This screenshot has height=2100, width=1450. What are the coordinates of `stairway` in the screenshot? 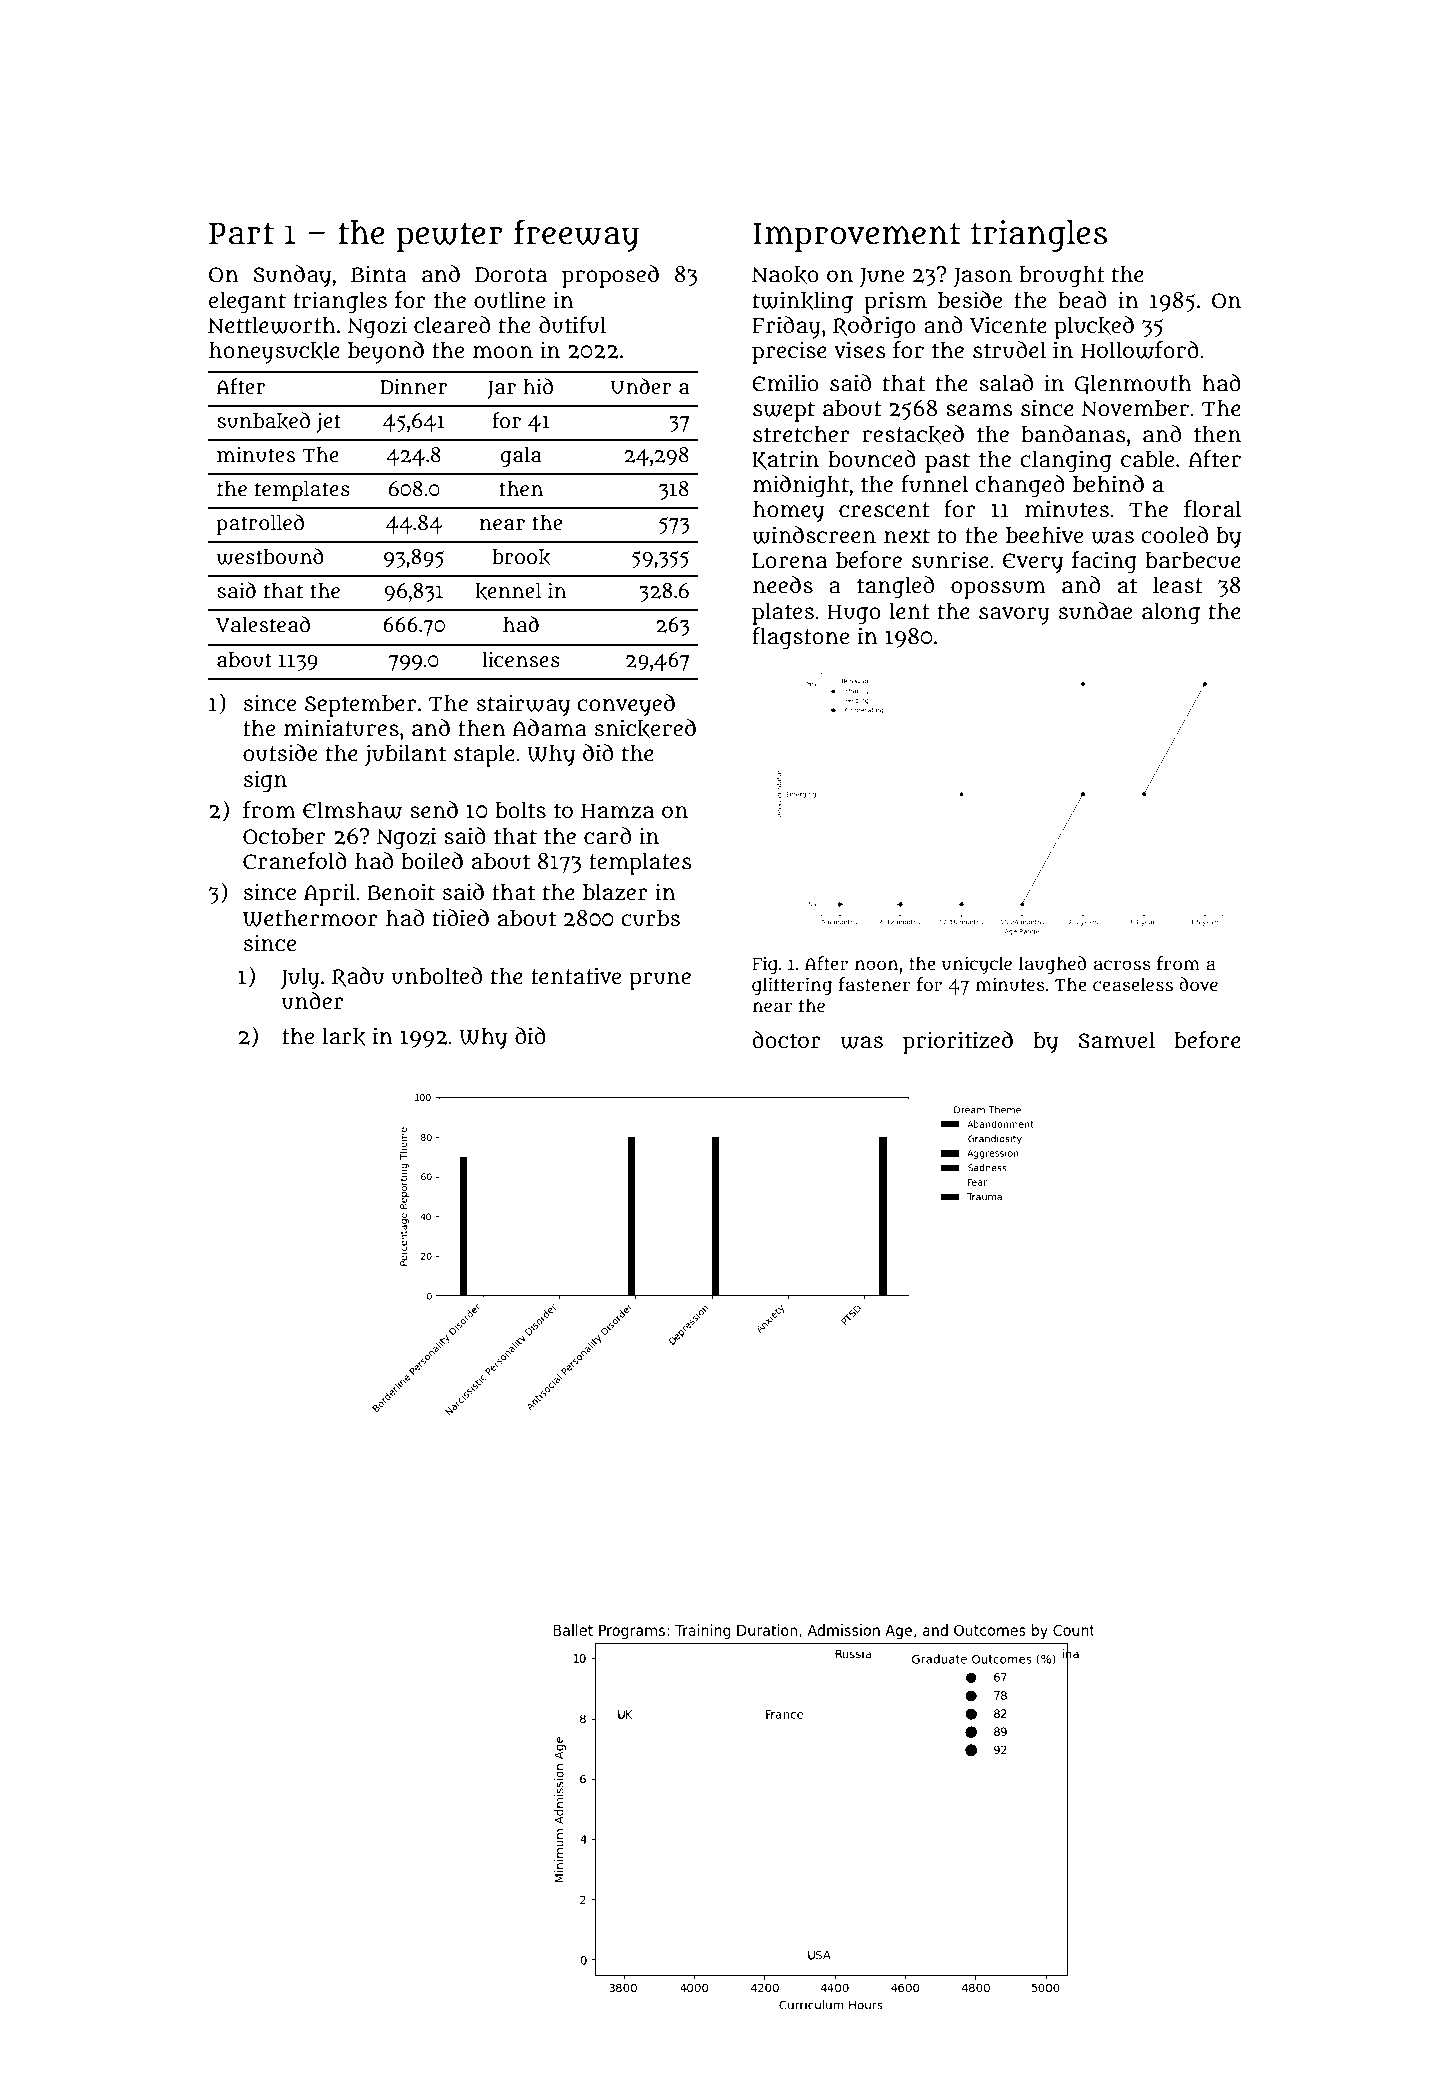 It's located at (523, 705).
